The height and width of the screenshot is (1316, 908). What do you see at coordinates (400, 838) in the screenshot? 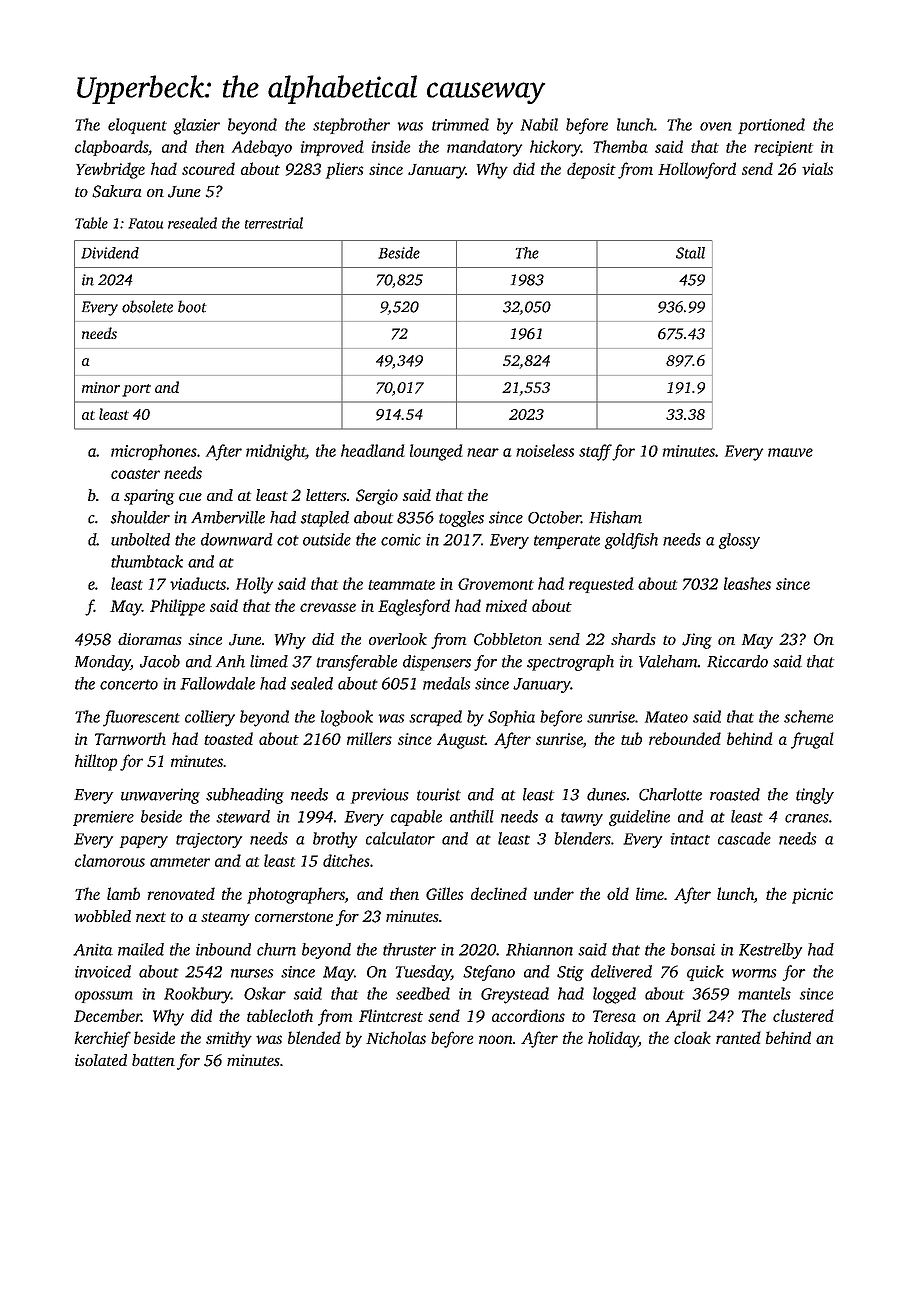
I see `calculator` at bounding box center [400, 838].
